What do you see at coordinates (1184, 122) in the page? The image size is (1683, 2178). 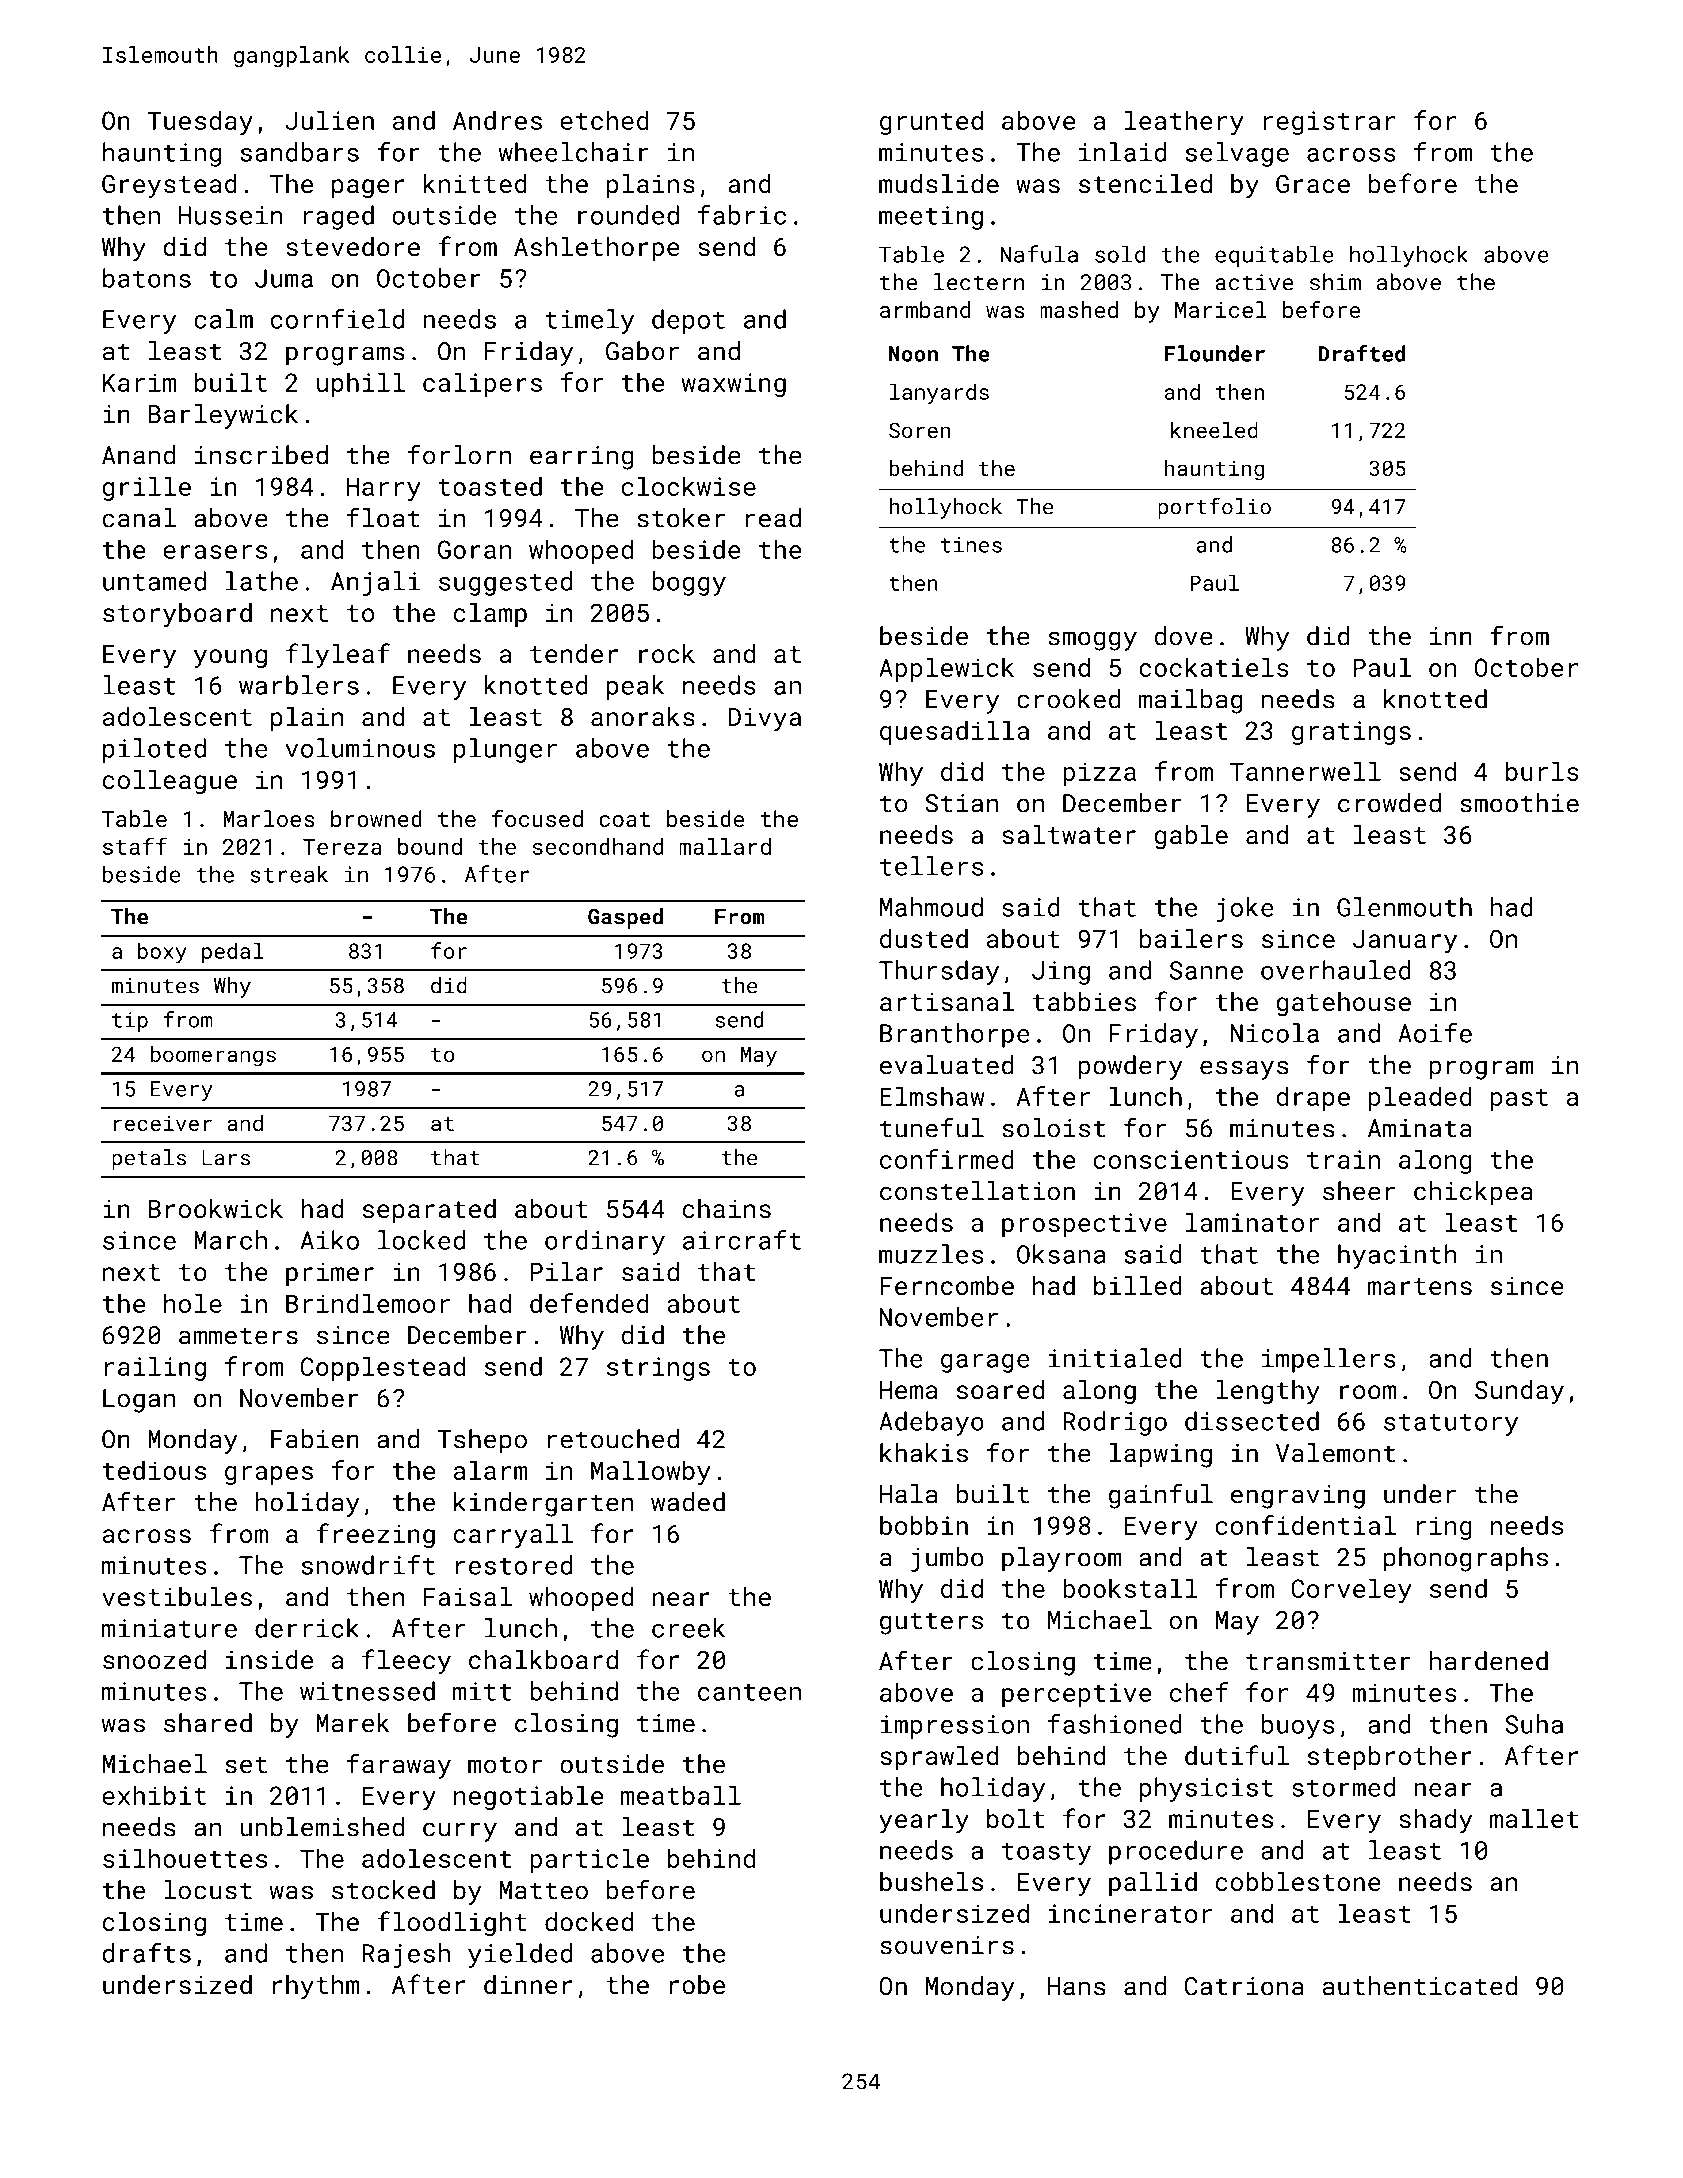 I see `leathery` at bounding box center [1184, 122].
